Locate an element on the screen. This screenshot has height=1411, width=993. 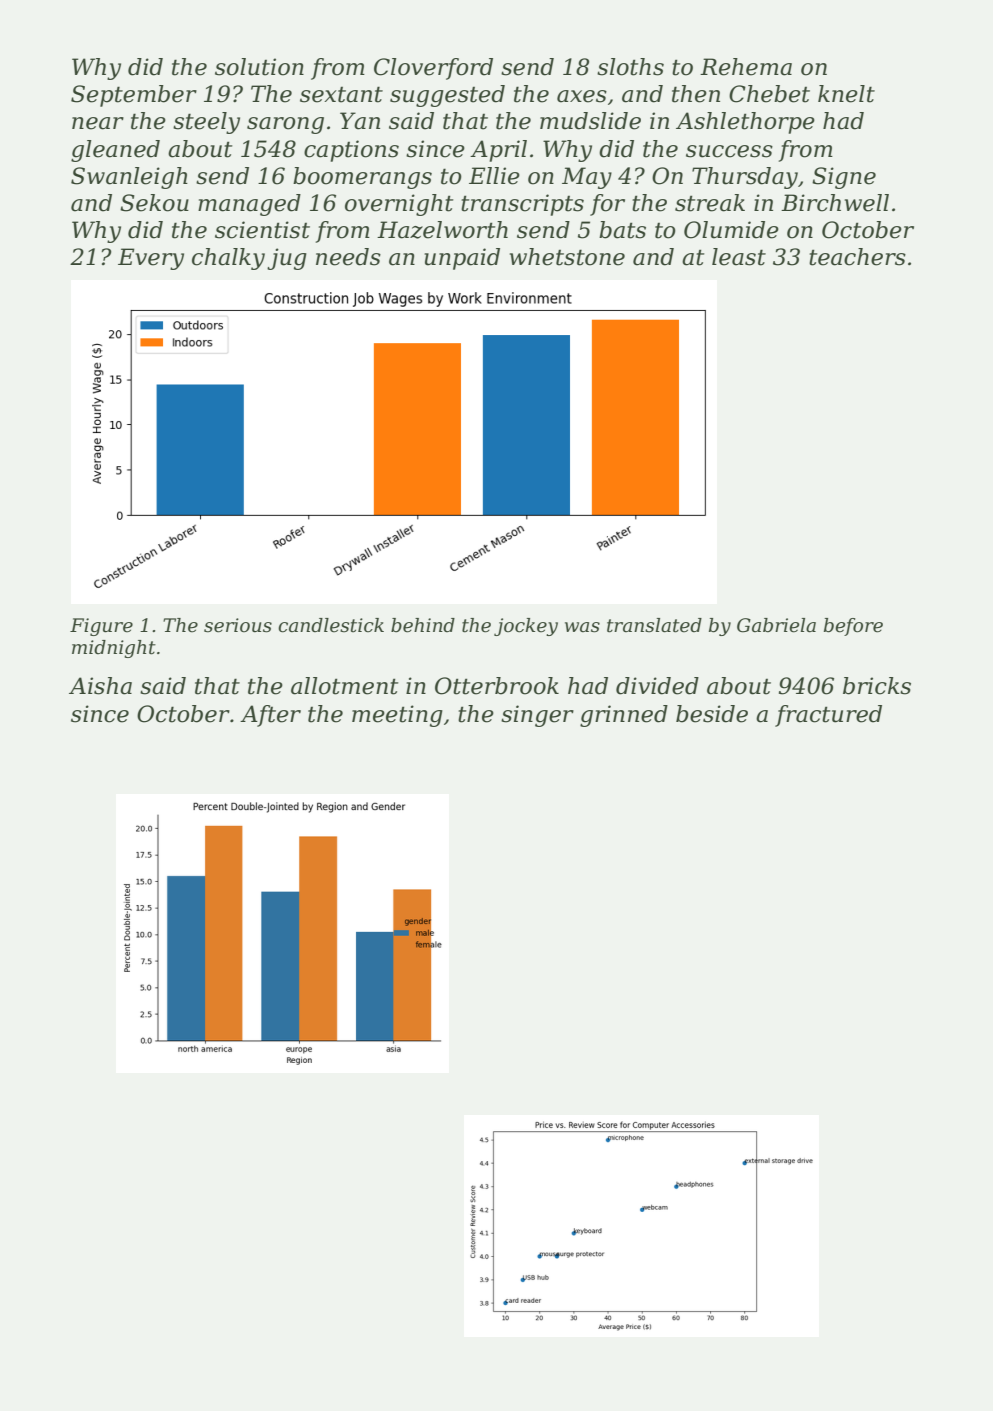
After is located at coordinates (270, 716).
